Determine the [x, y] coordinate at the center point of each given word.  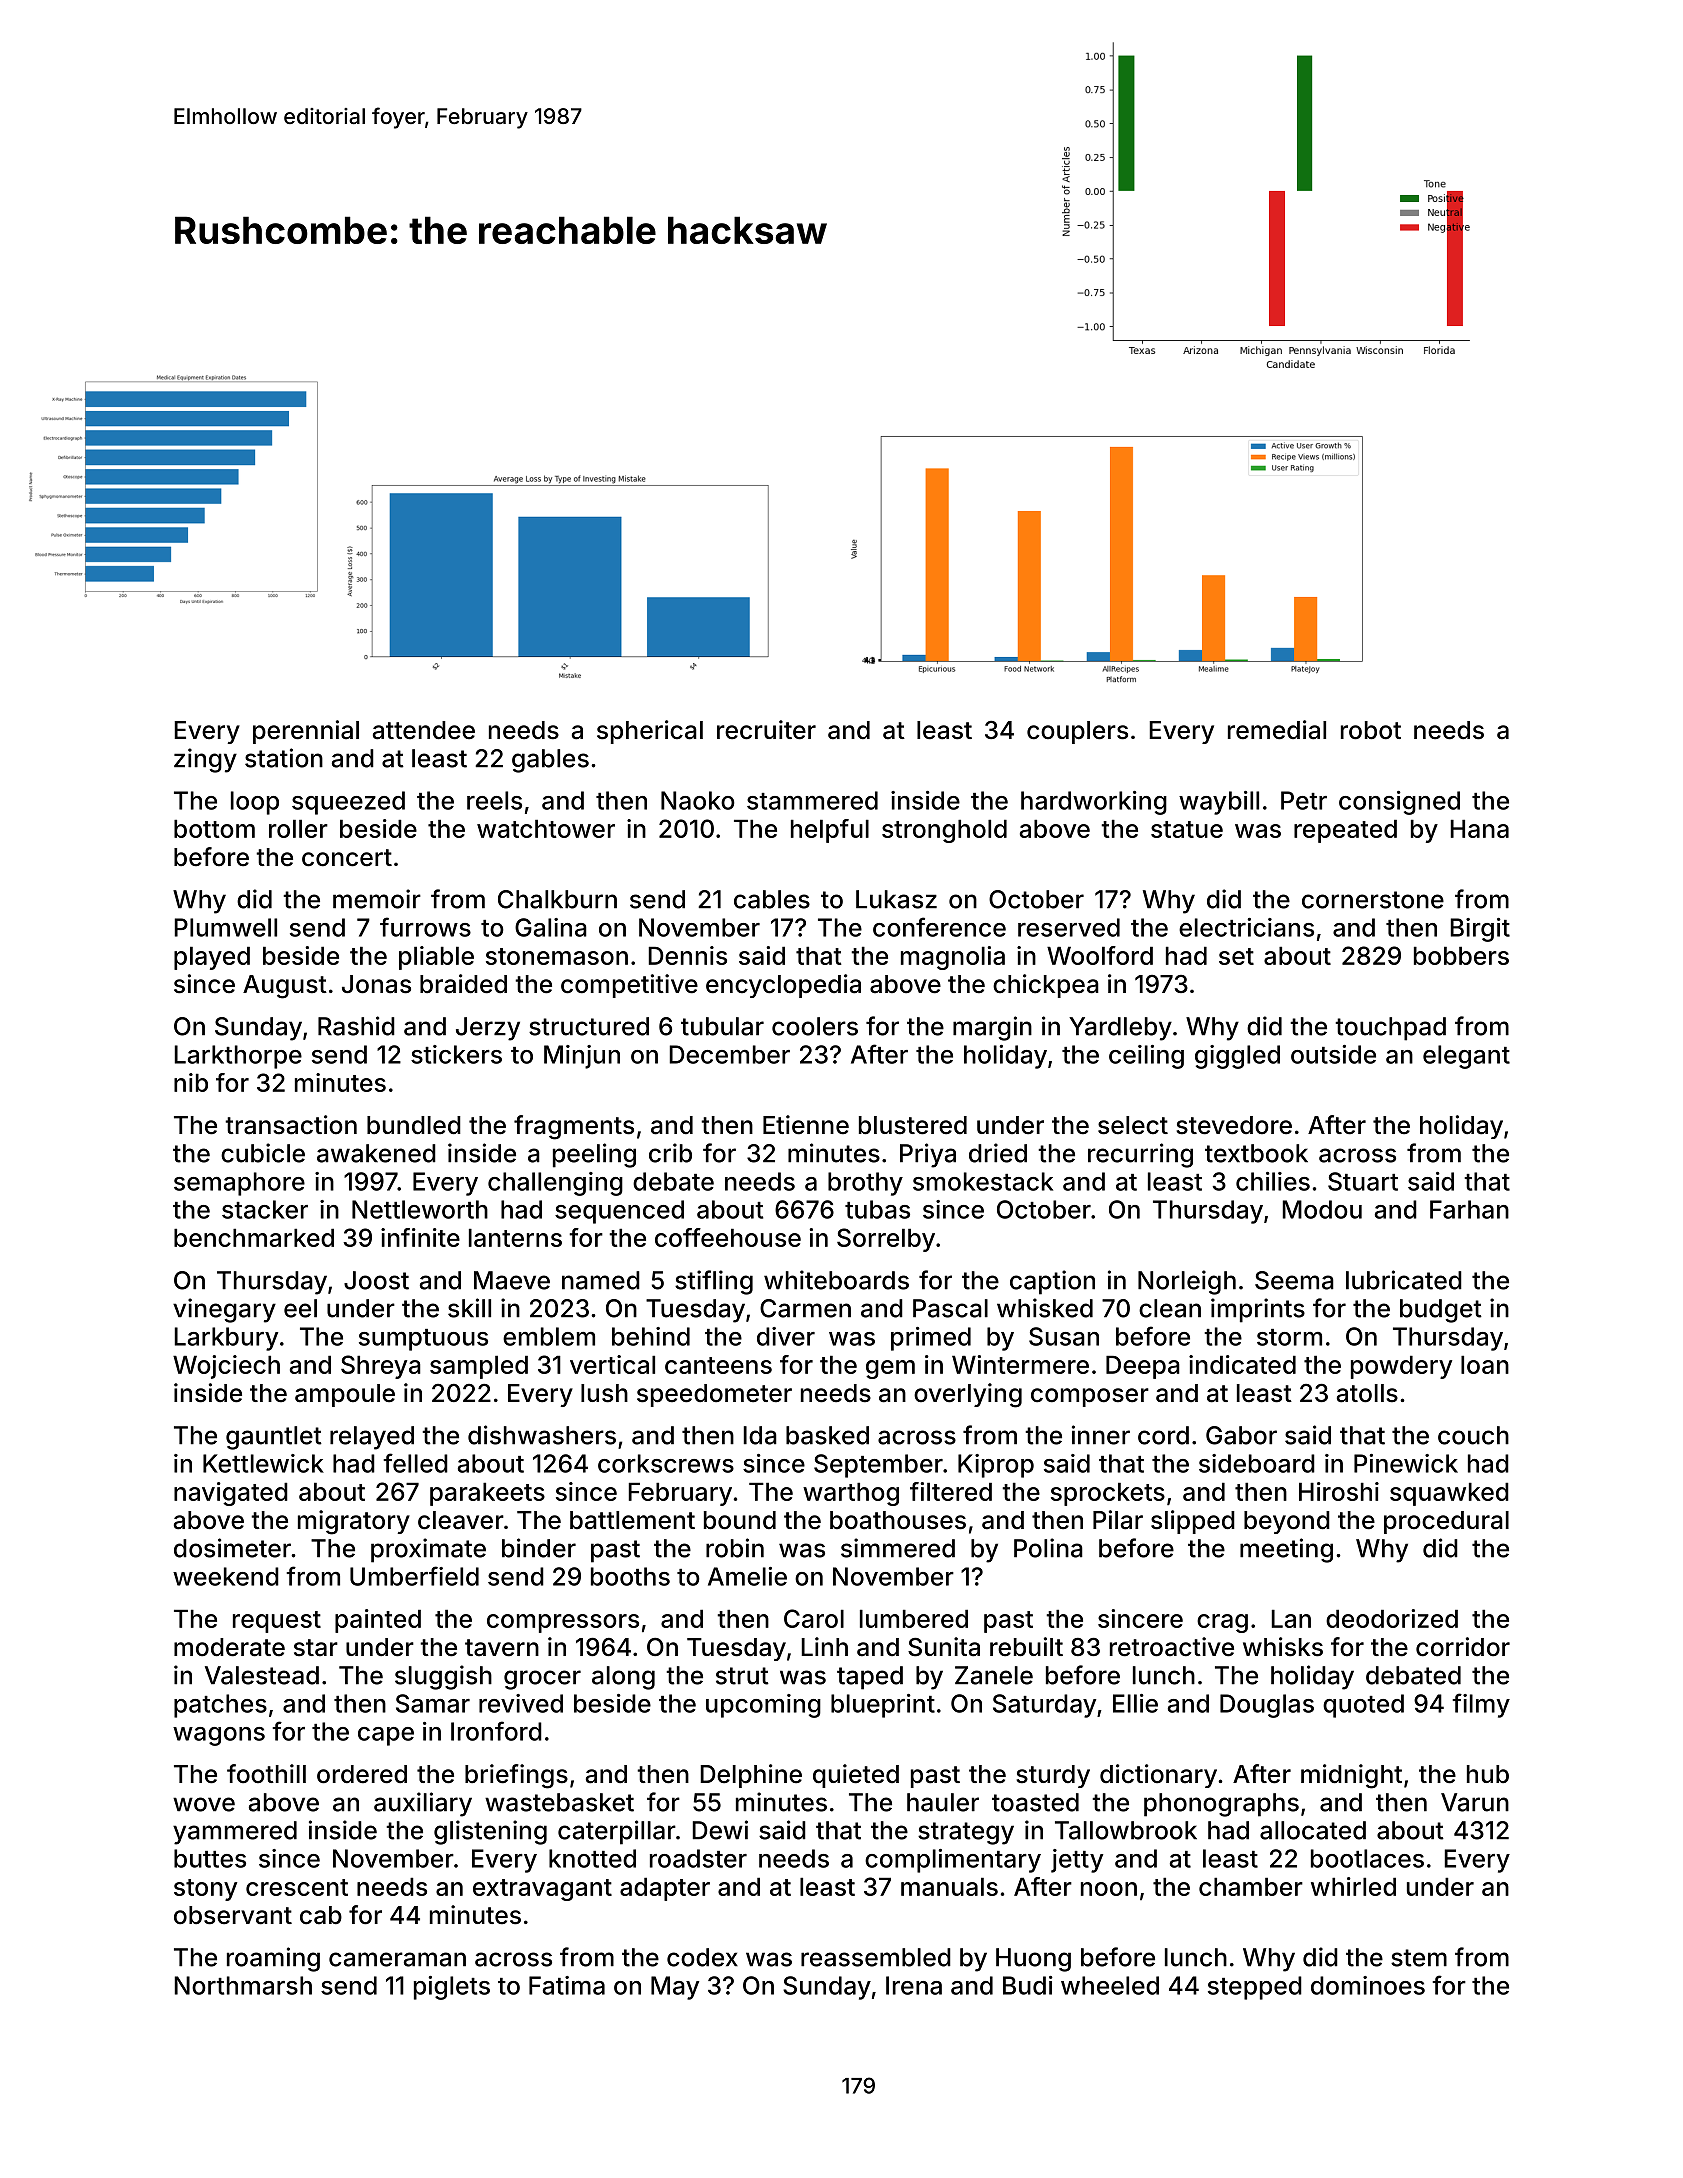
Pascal [950, 1308]
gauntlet [274, 1438]
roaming [273, 1959]
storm [1289, 1337]
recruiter [766, 730]
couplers [1077, 732]
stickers [456, 1054]
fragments [574, 1127]
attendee [424, 730]
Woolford [1100, 955]
